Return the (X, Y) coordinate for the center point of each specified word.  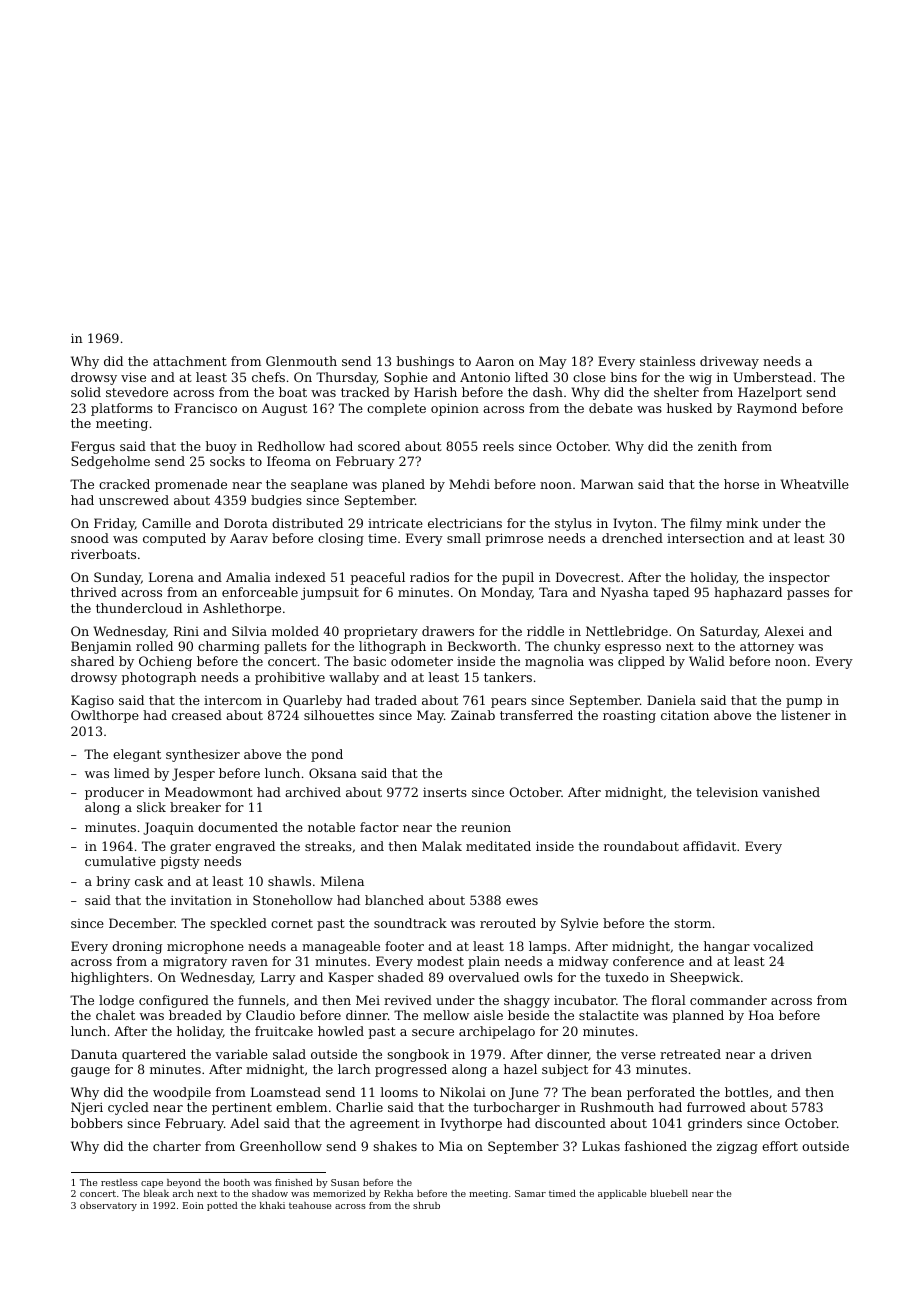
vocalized (783, 946)
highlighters (110, 978)
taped (671, 593)
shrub (426, 1205)
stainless (667, 361)
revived (408, 1000)
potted (222, 1206)
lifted (531, 377)
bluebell (669, 1193)
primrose (514, 539)
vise (133, 377)
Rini (186, 631)
